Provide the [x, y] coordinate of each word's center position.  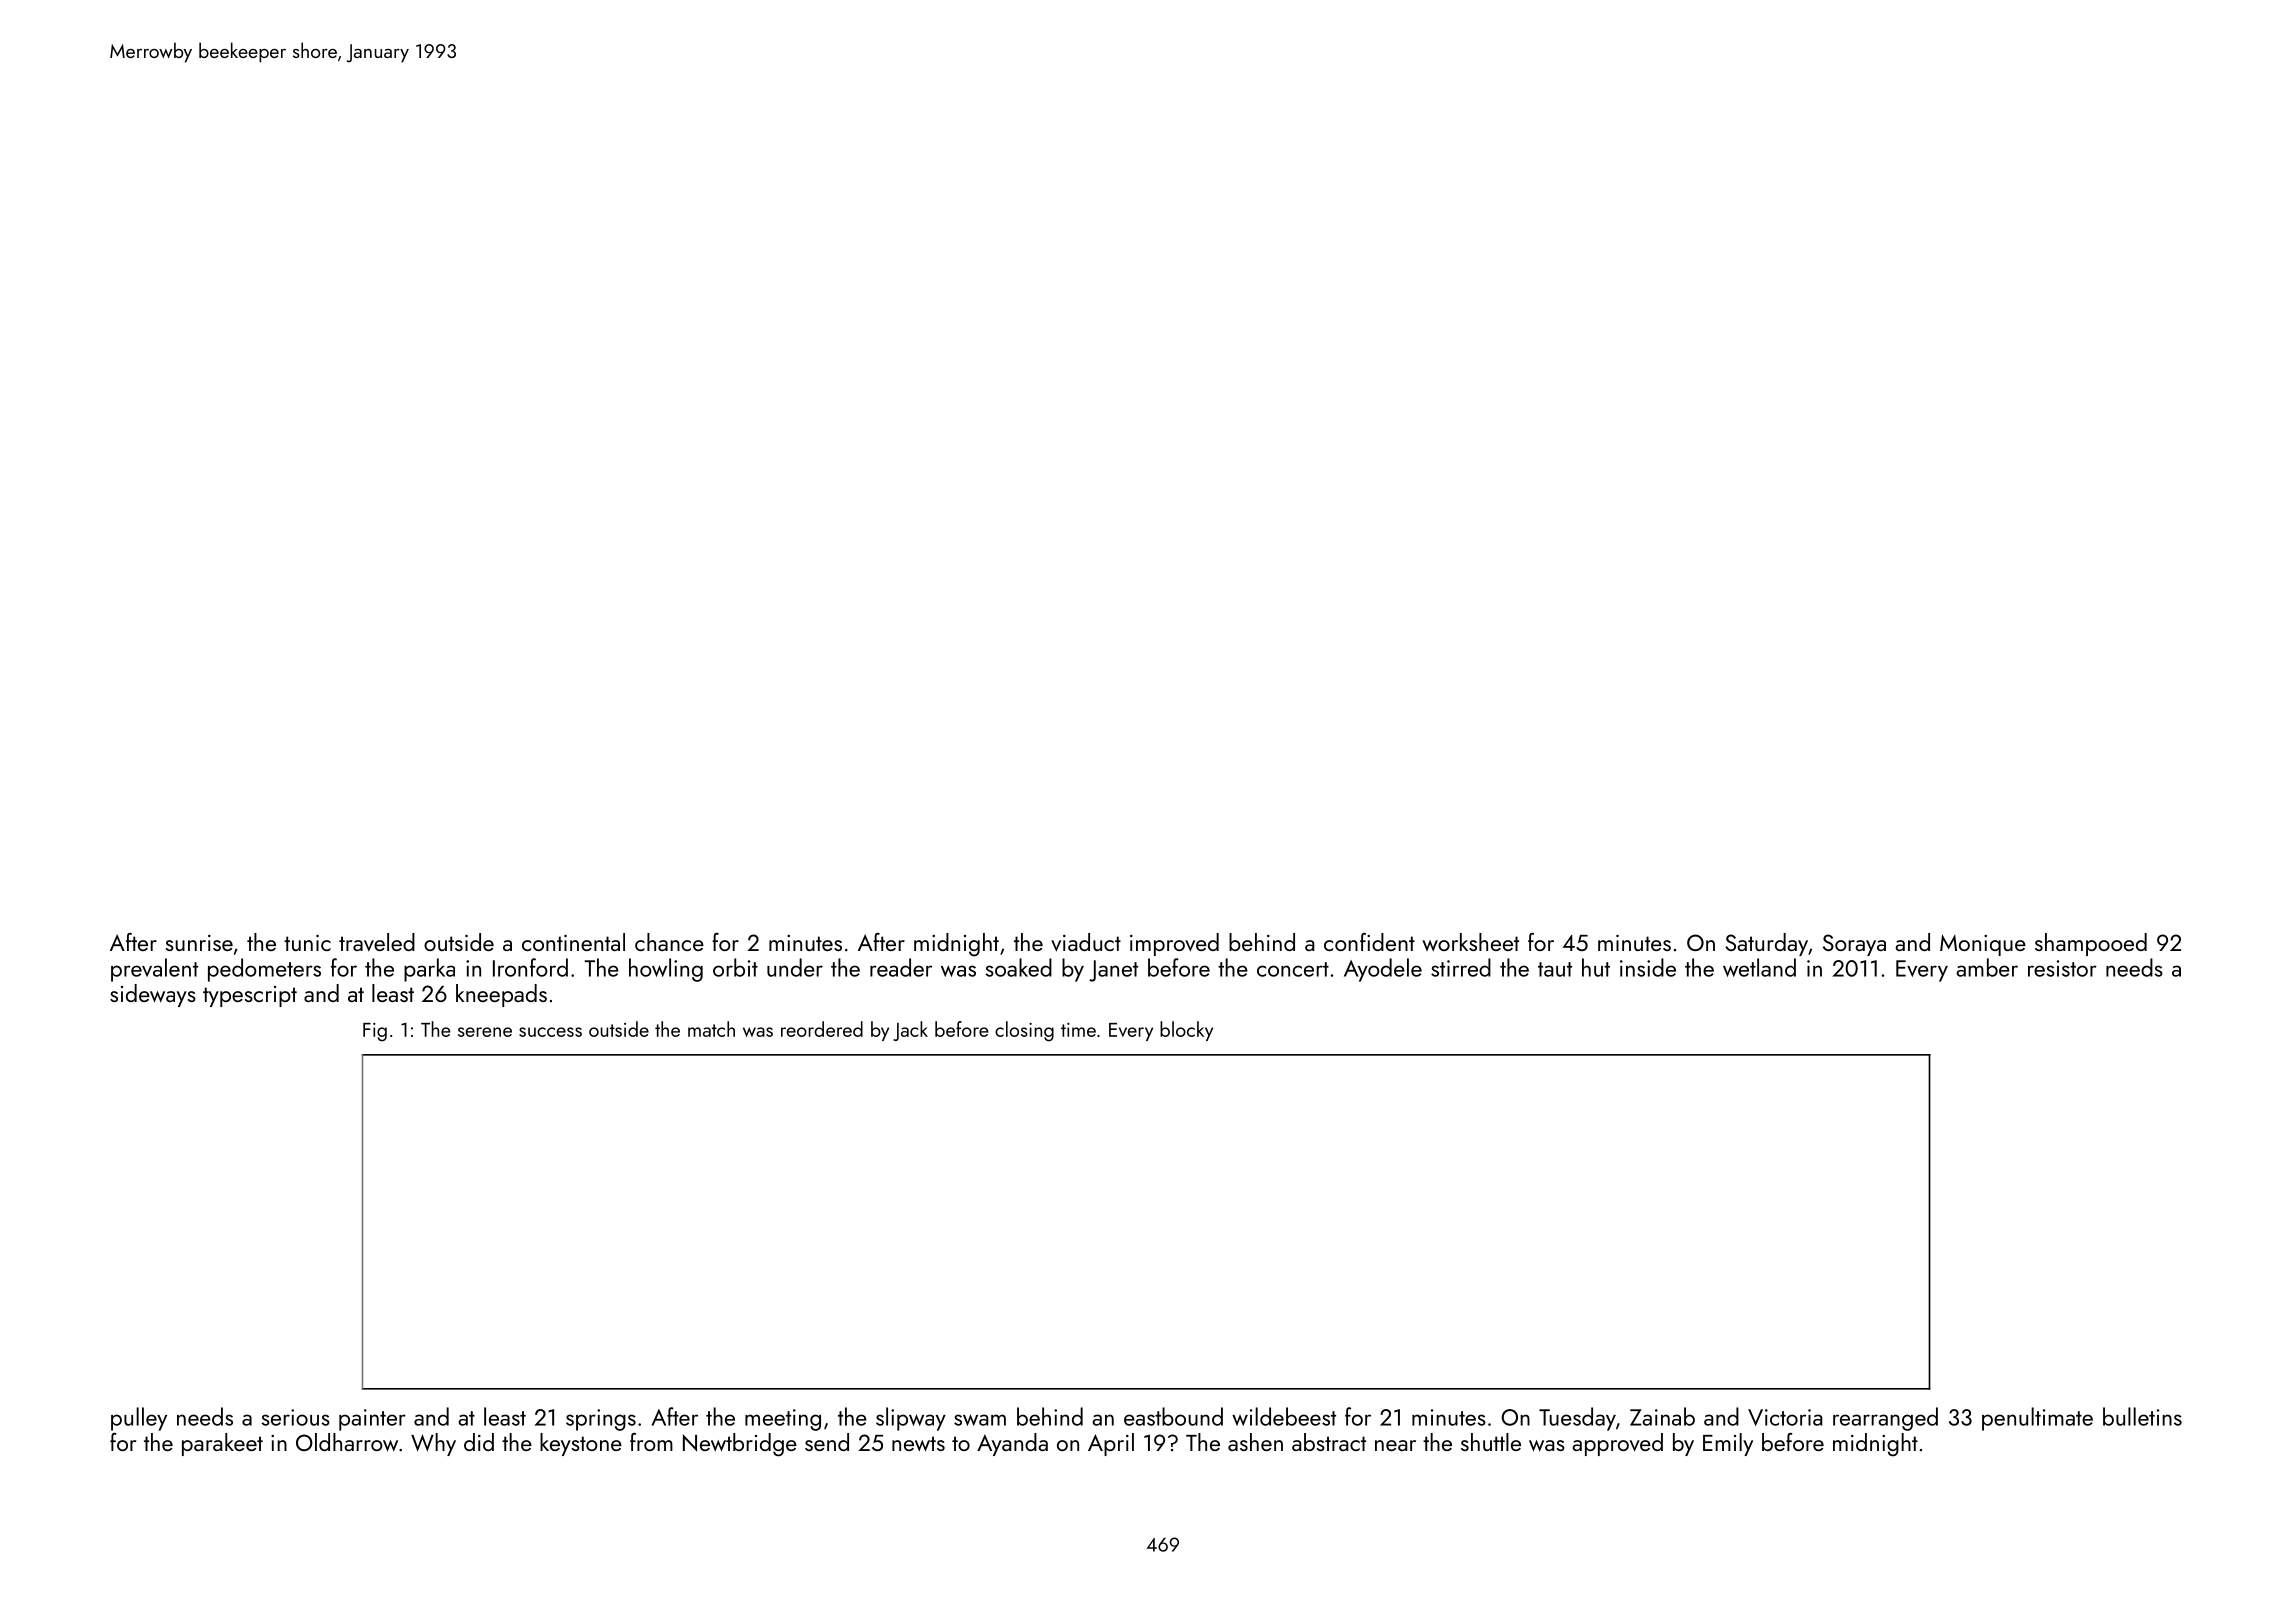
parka [429, 970]
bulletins [2142, 1416]
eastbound [1173, 1416]
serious [295, 1417]
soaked [1018, 967]
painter [372, 1420]
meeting [783, 1420]
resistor [2062, 968]
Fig [375, 1032]
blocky [1186, 1031]
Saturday [1766, 944]
